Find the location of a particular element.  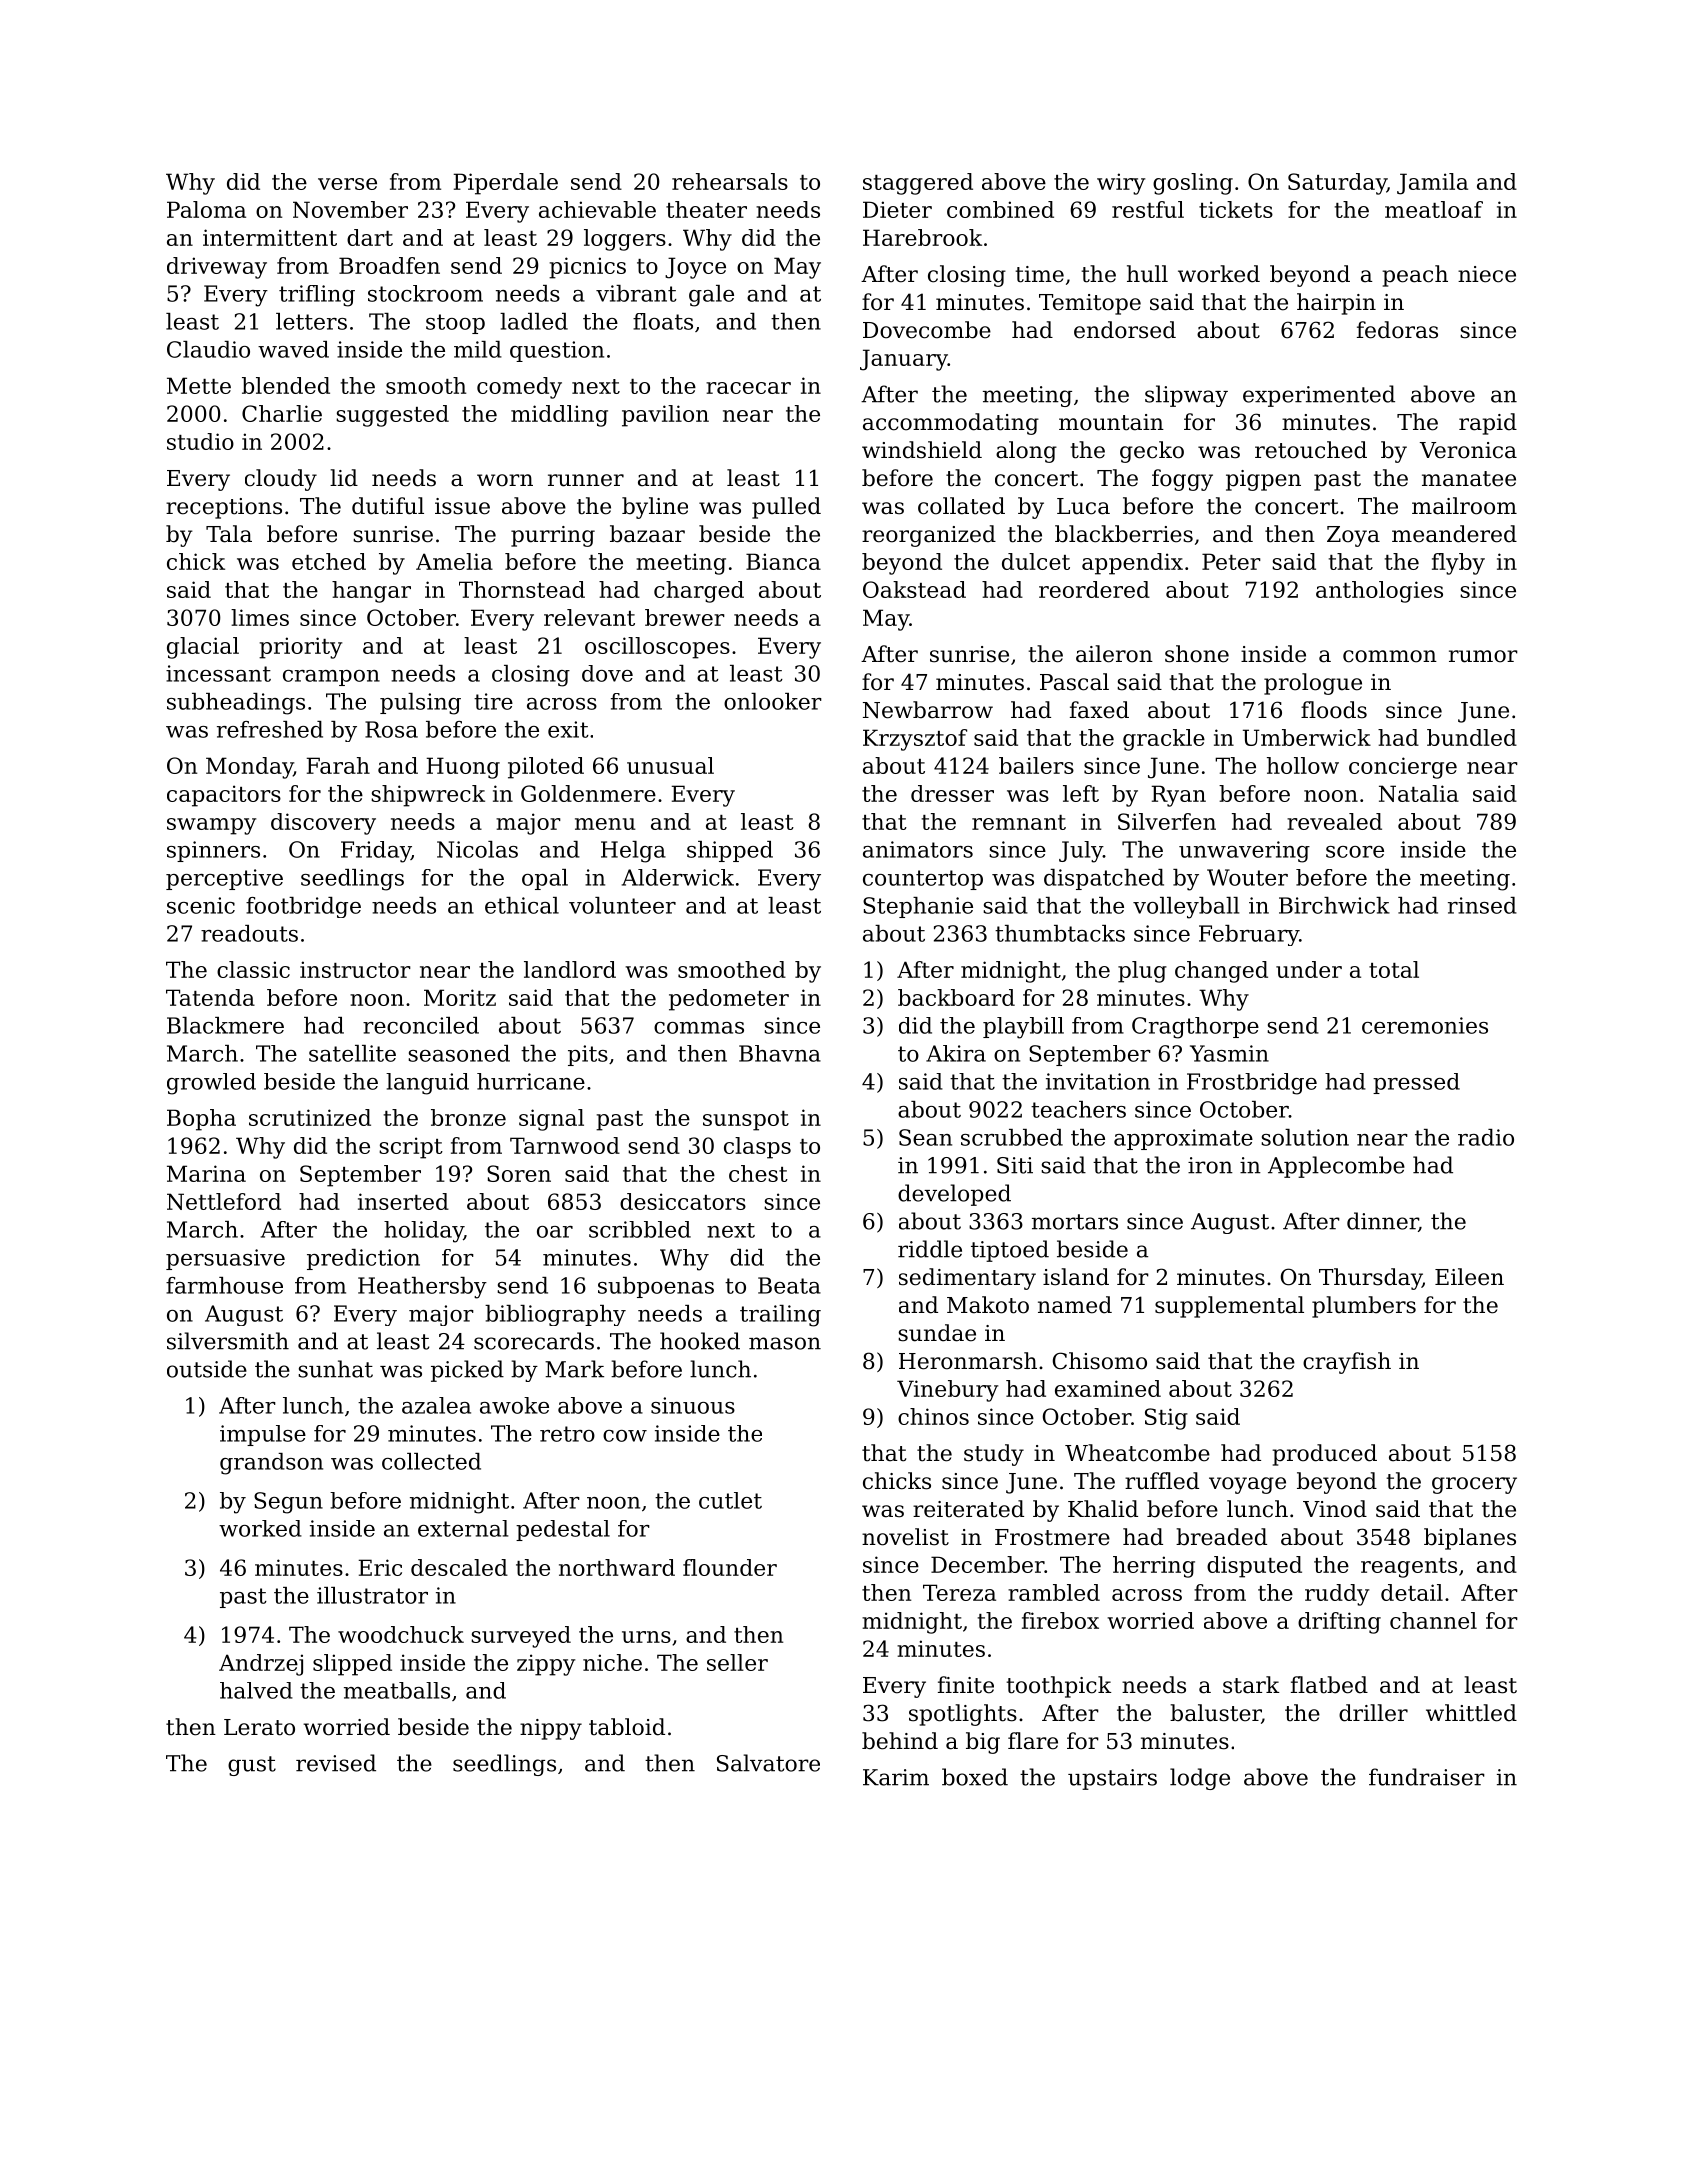

pedometer is located at coordinates (729, 1000).
